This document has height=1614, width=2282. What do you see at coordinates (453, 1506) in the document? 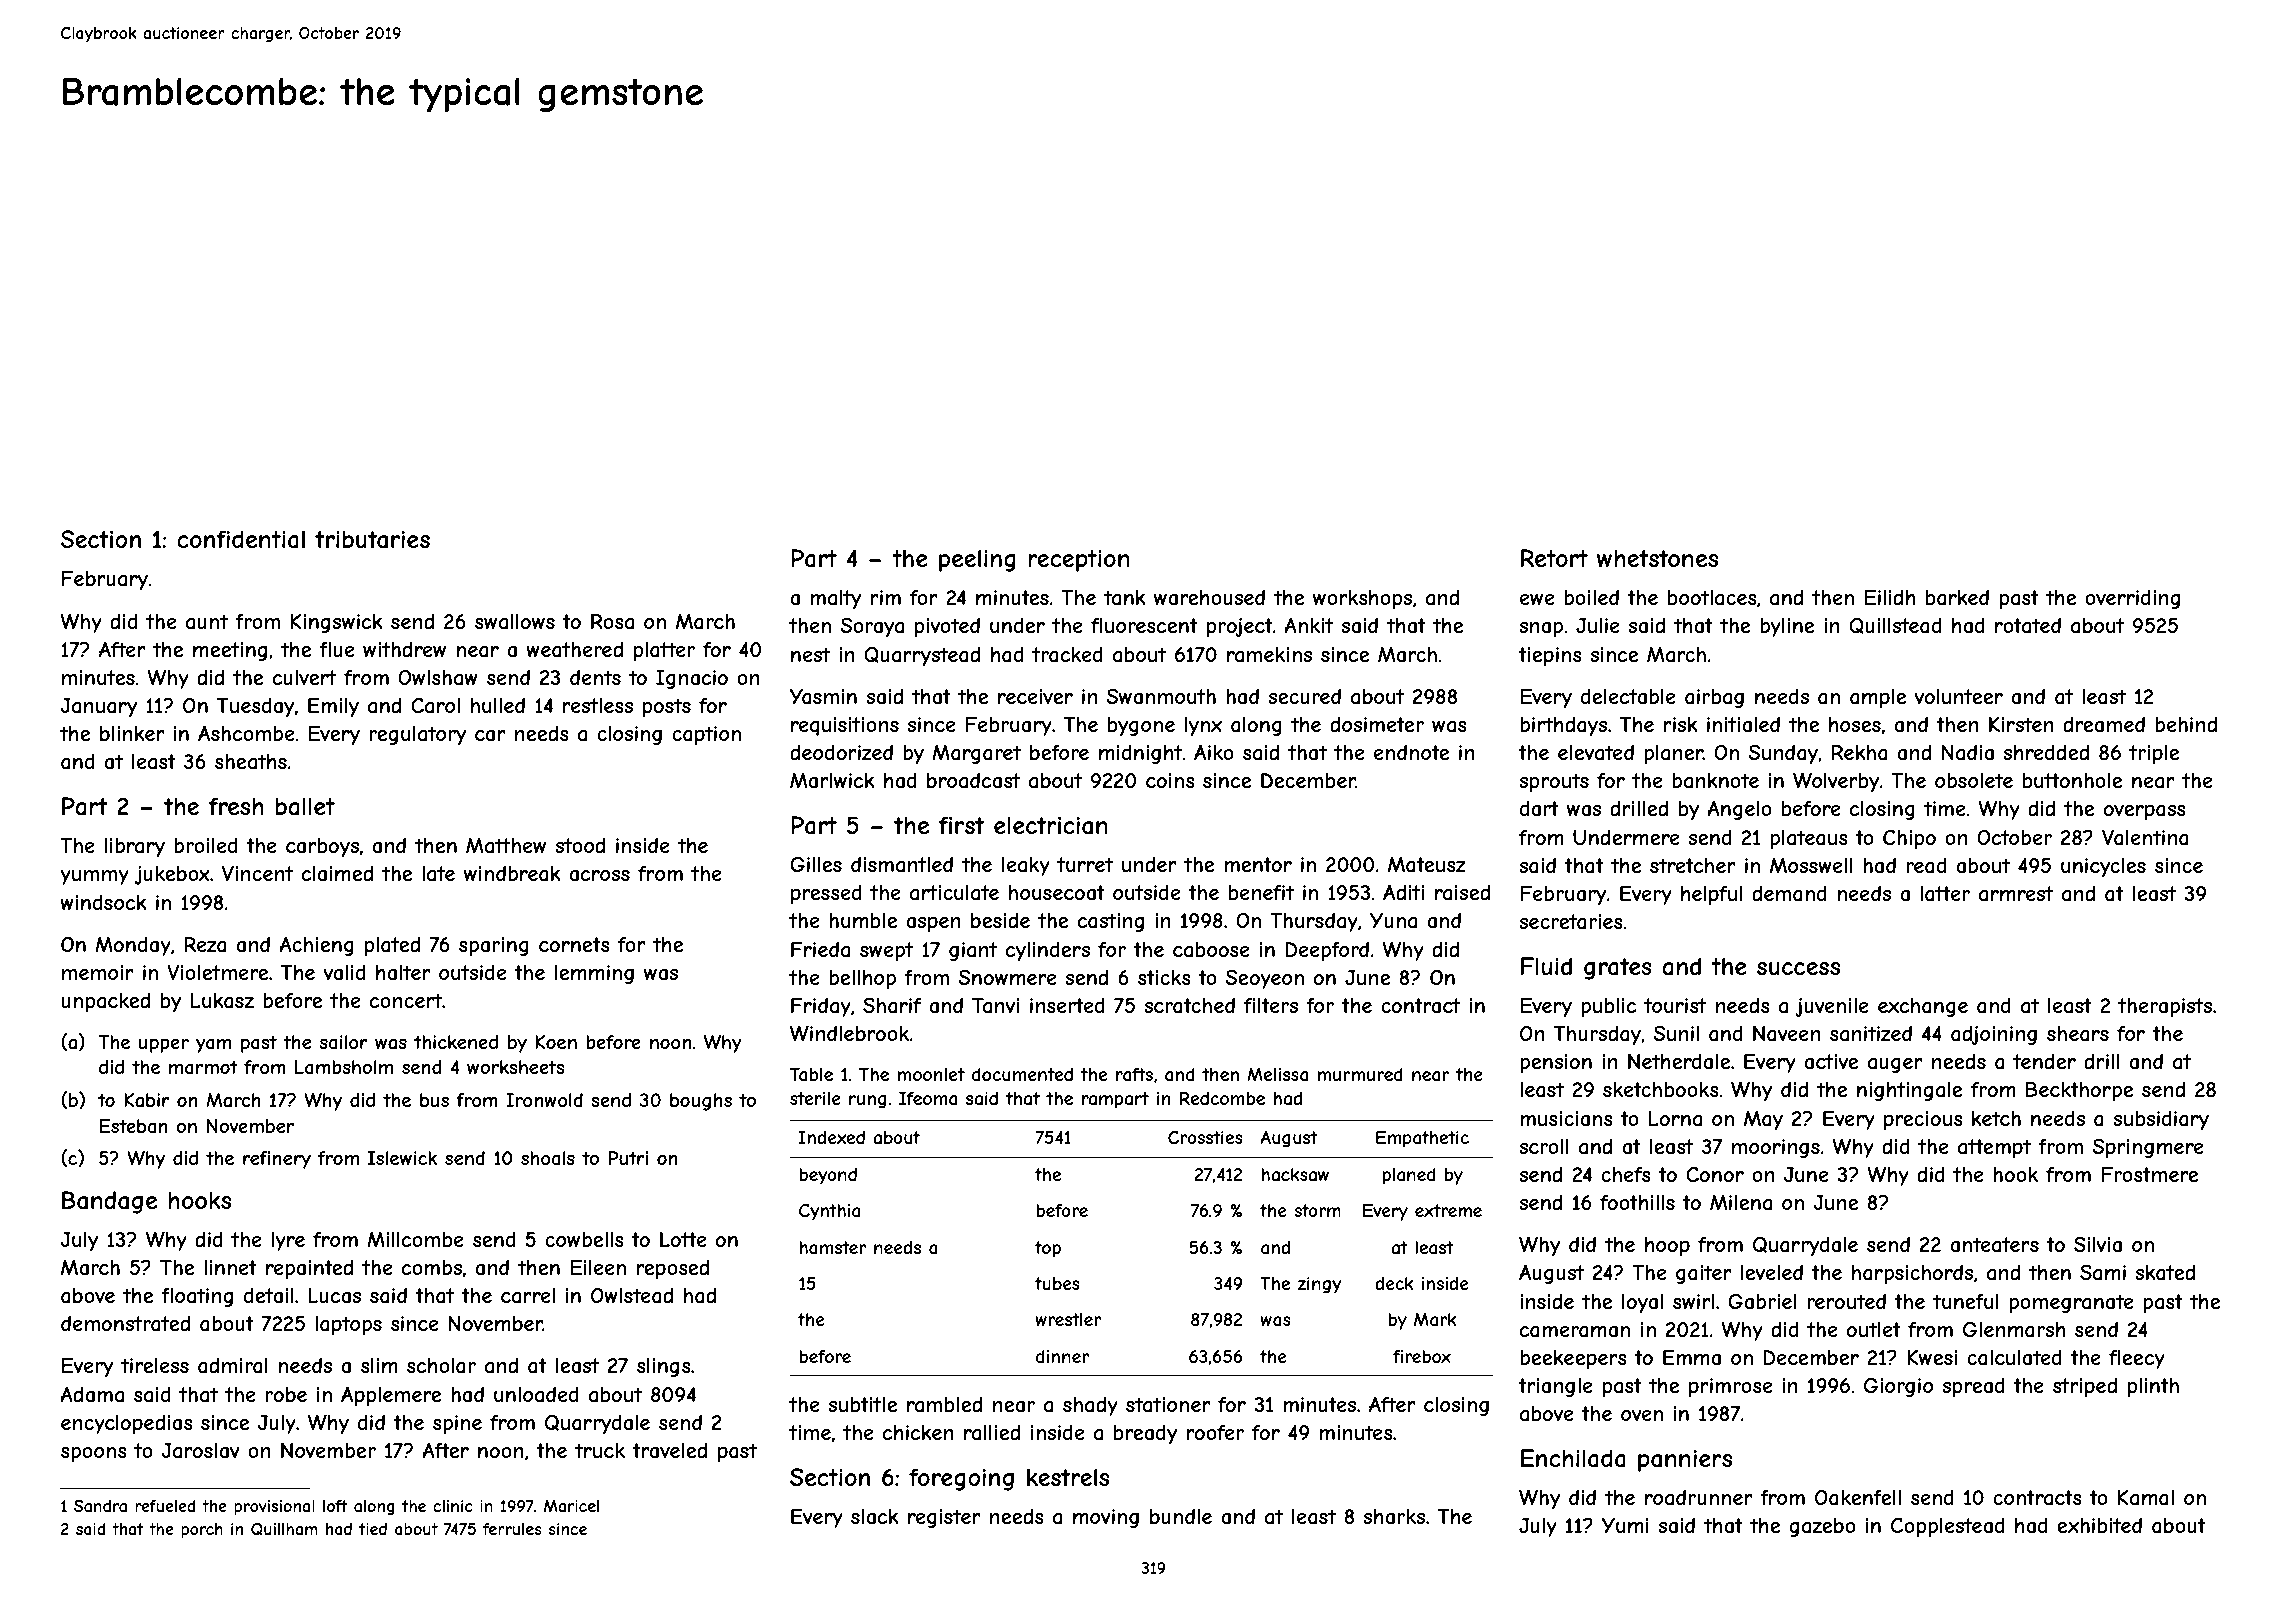
I see `clinic` at bounding box center [453, 1506].
